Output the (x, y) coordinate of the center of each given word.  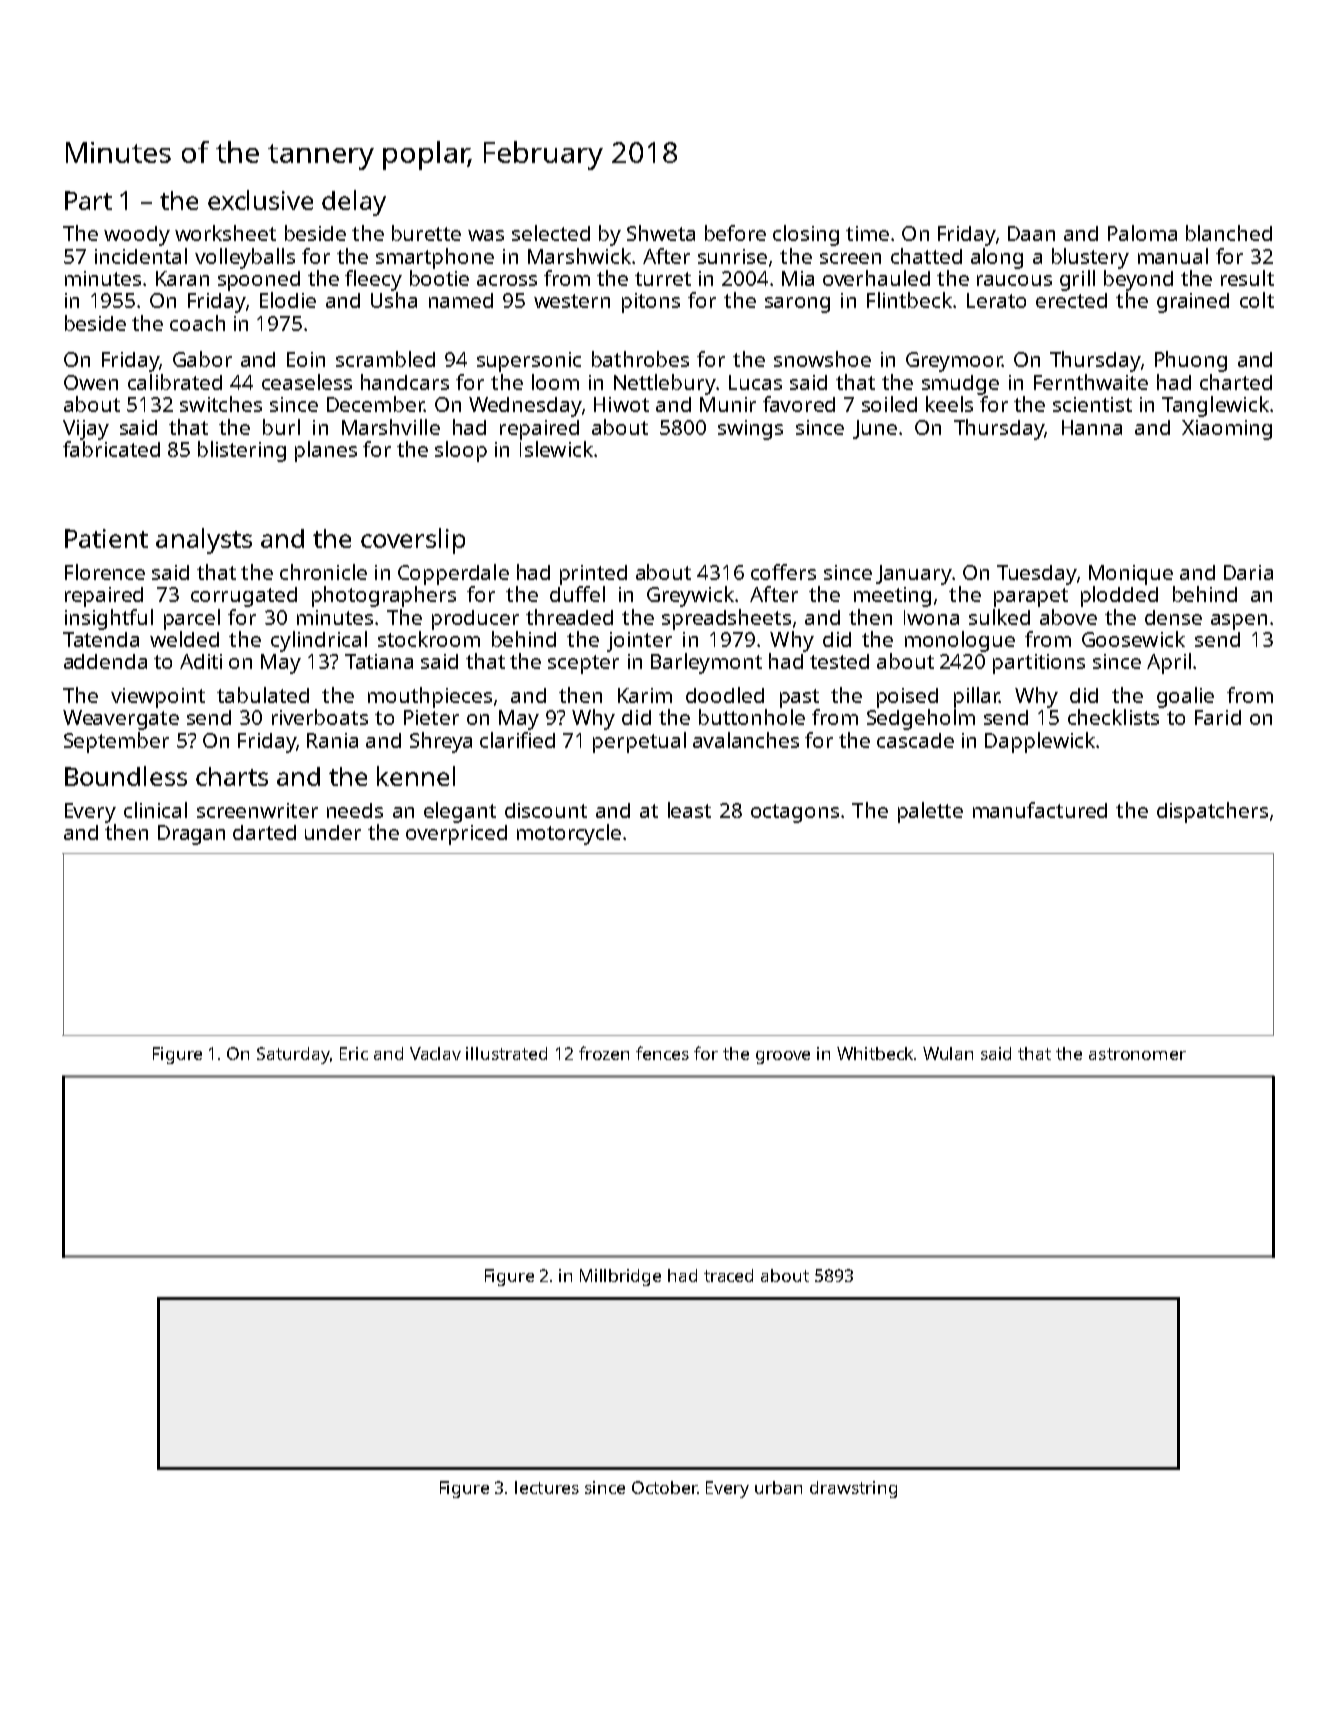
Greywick (690, 596)
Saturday (293, 1055)
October (665, 1487)
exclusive (260, 200)
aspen (1239, 622)
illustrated (506, 1053)
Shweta (661, 233)
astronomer (1137, 1054)
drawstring (853, 1489)
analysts (204, 541)
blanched (1229, 233)
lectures (547, 1487)
